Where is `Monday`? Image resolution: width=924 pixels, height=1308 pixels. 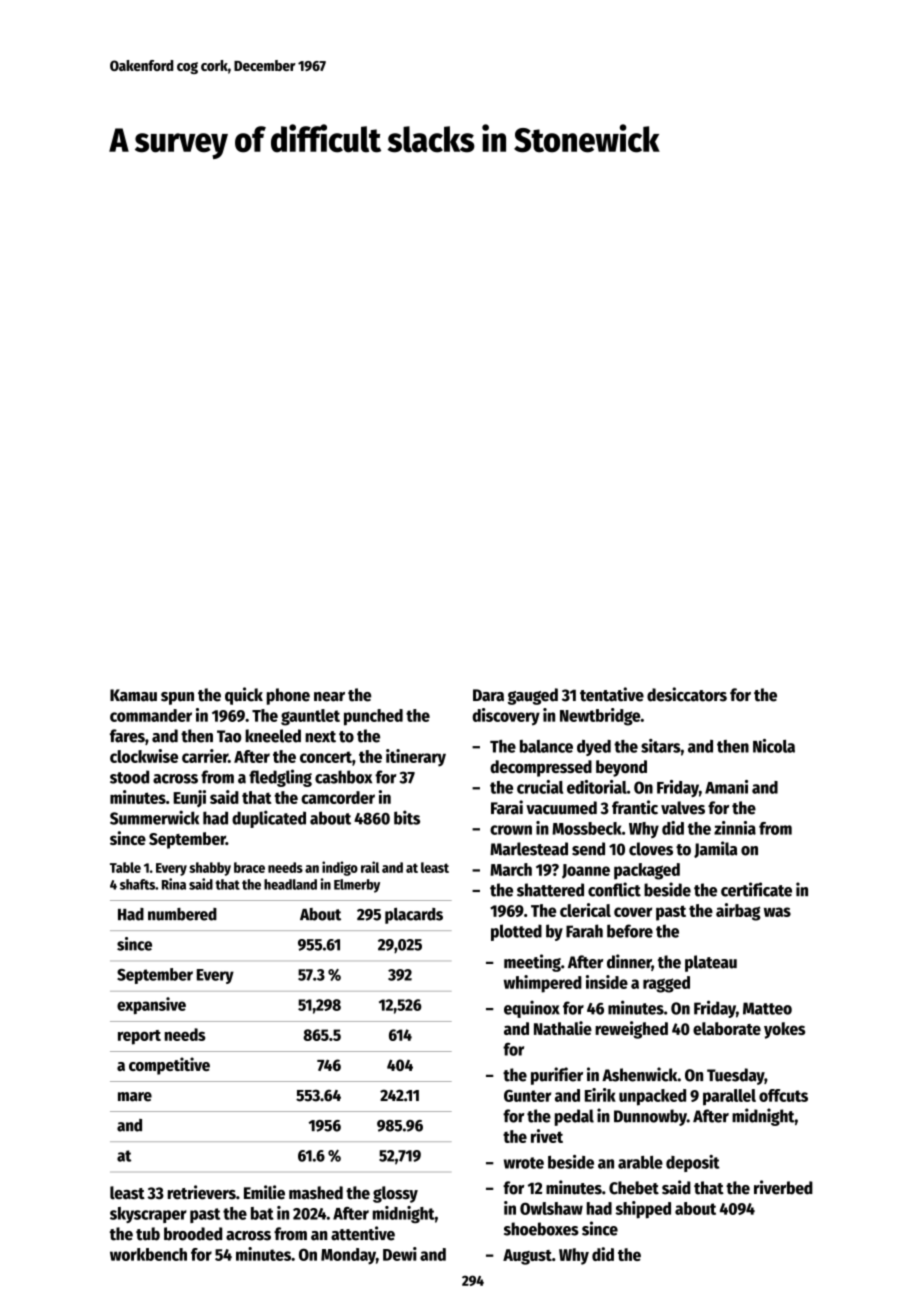 Monday is located at coordinates (348, 1256).
